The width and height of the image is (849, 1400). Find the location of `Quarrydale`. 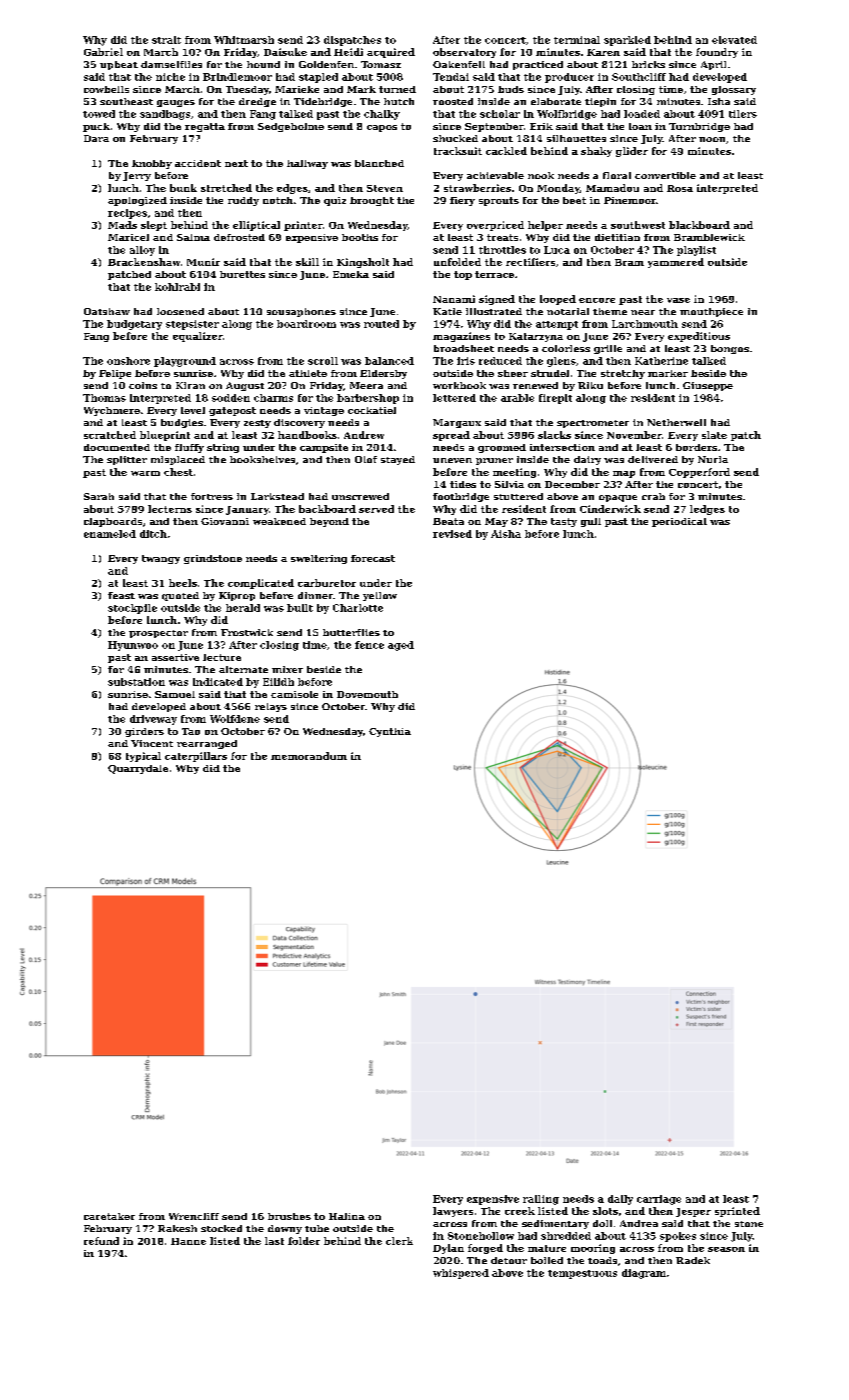

Quarrydale is located at coordinates (138, 769).
